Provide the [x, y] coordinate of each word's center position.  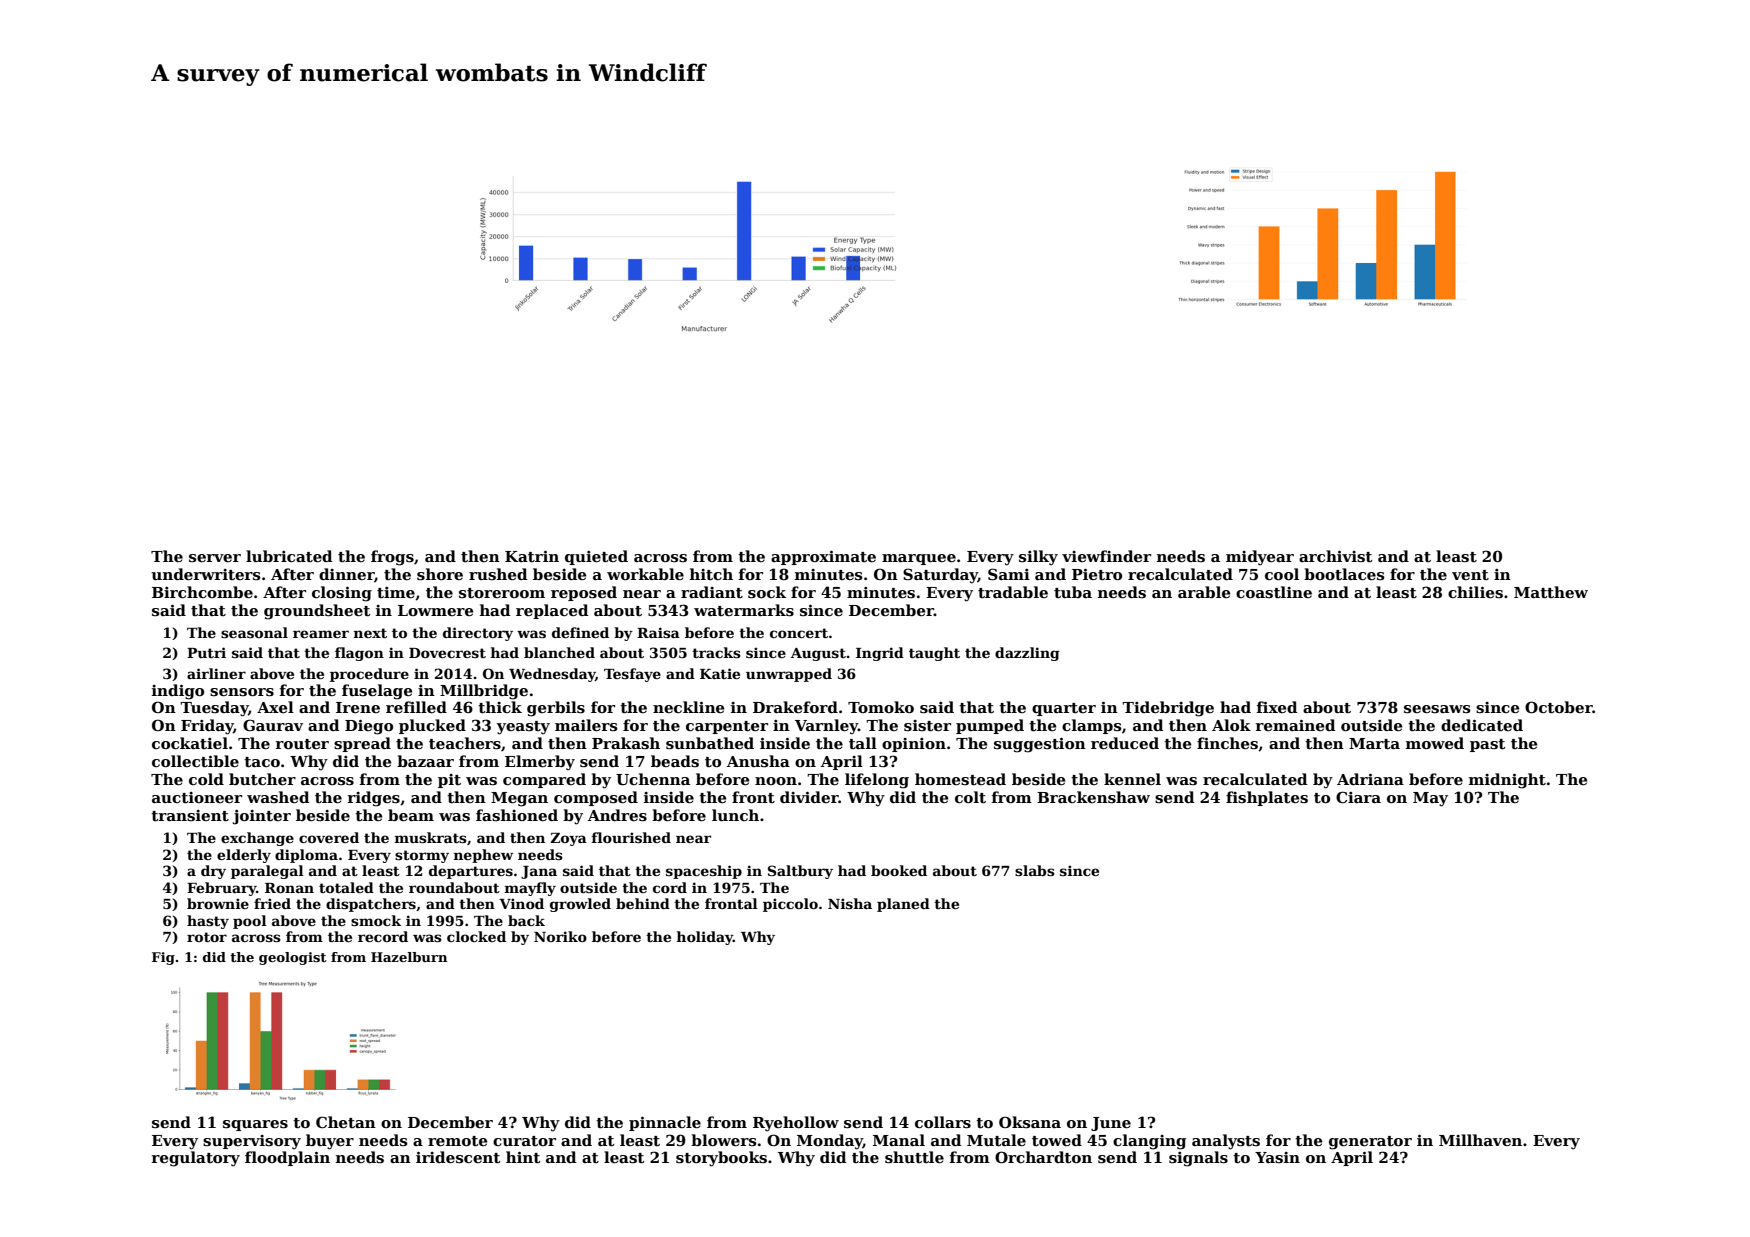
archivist [1335, 556]
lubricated [289, 556]
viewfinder [1106, 556]
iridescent [458, 1157]
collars [943, 1122]
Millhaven [1480, 1140]
